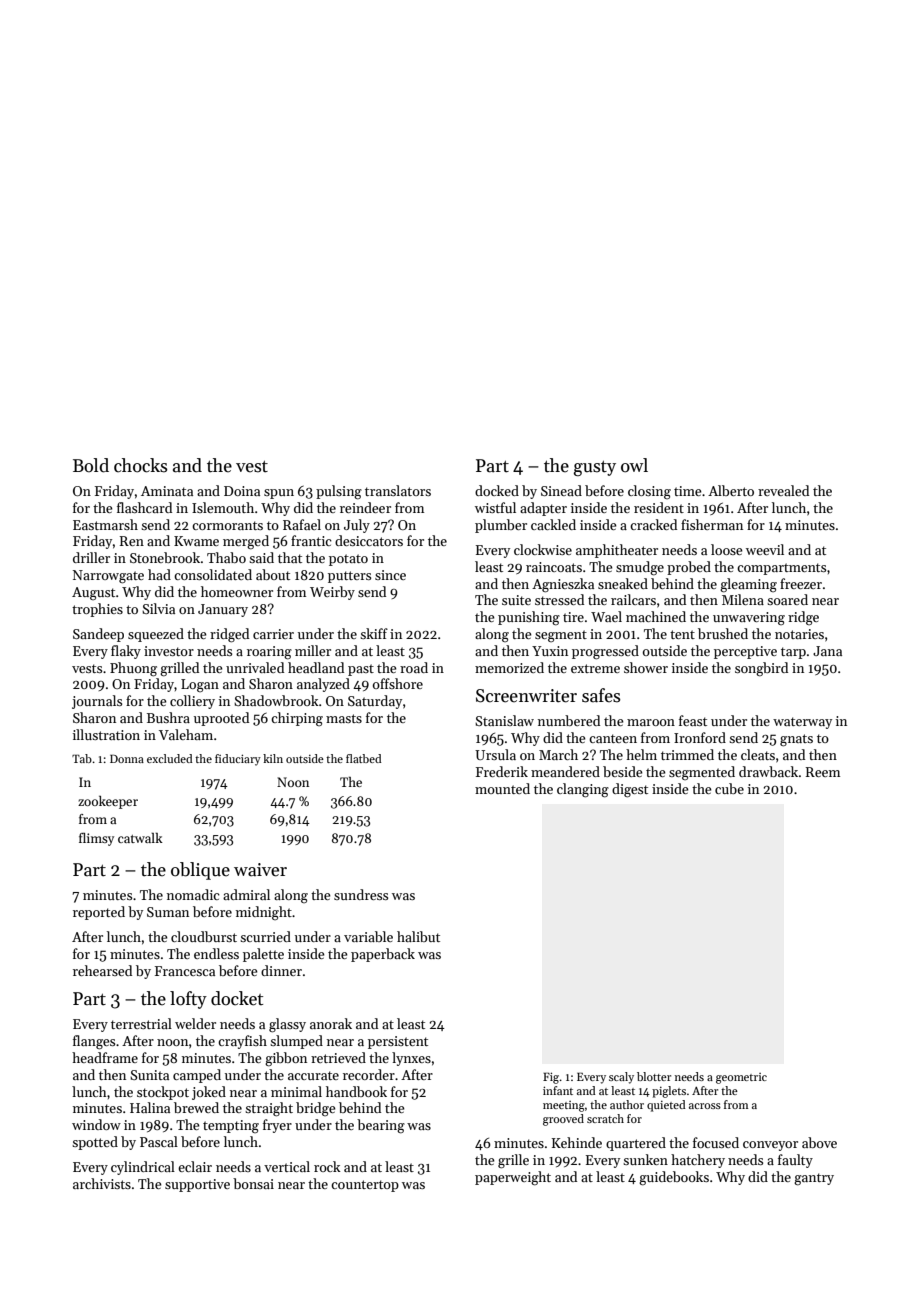  Describe the element at coordinates (390, 575) in the screenshot. I see `since` at that location.
